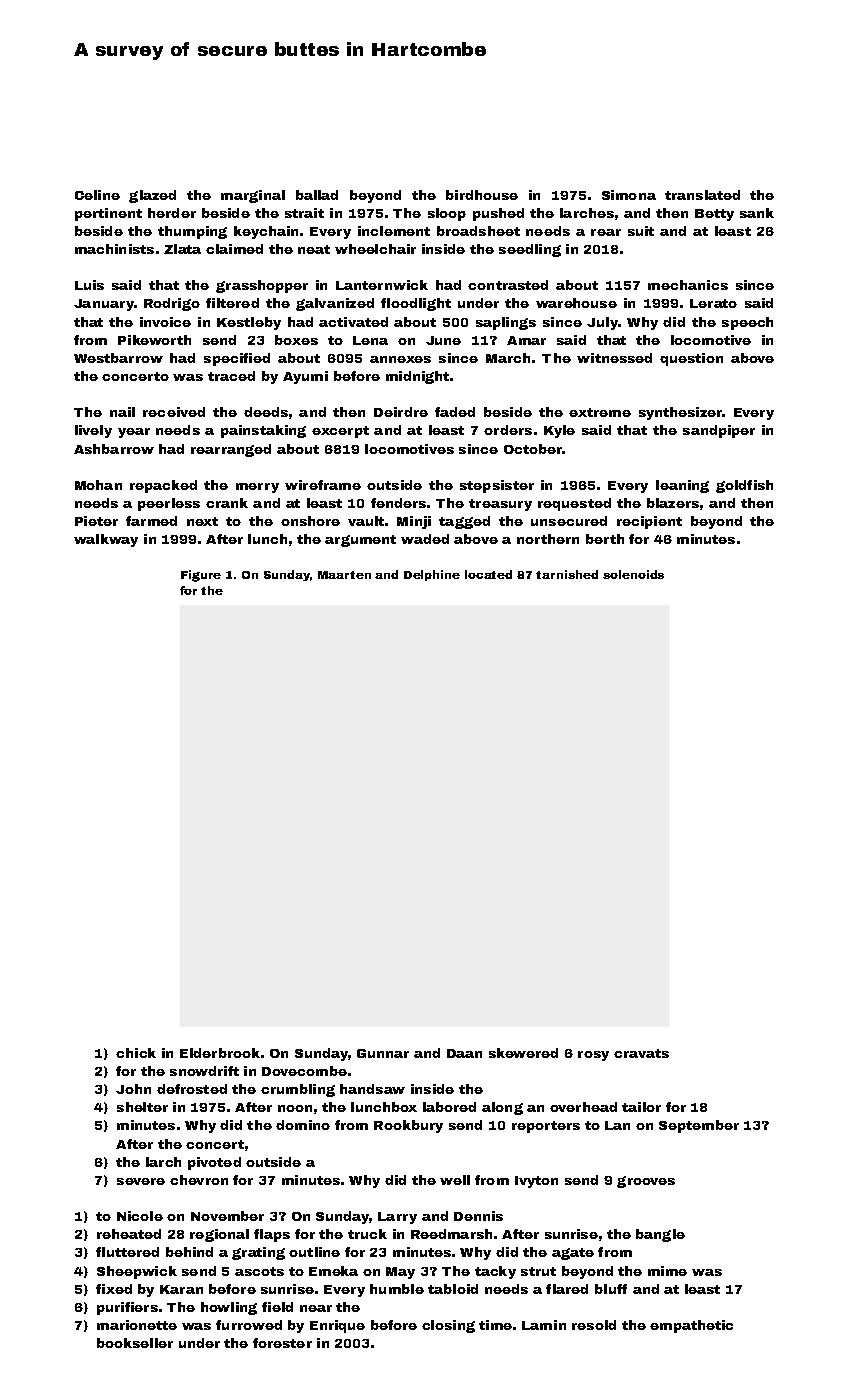  Describe the element at coordinates (699, 1126) in the page. I see `September` at that location.
